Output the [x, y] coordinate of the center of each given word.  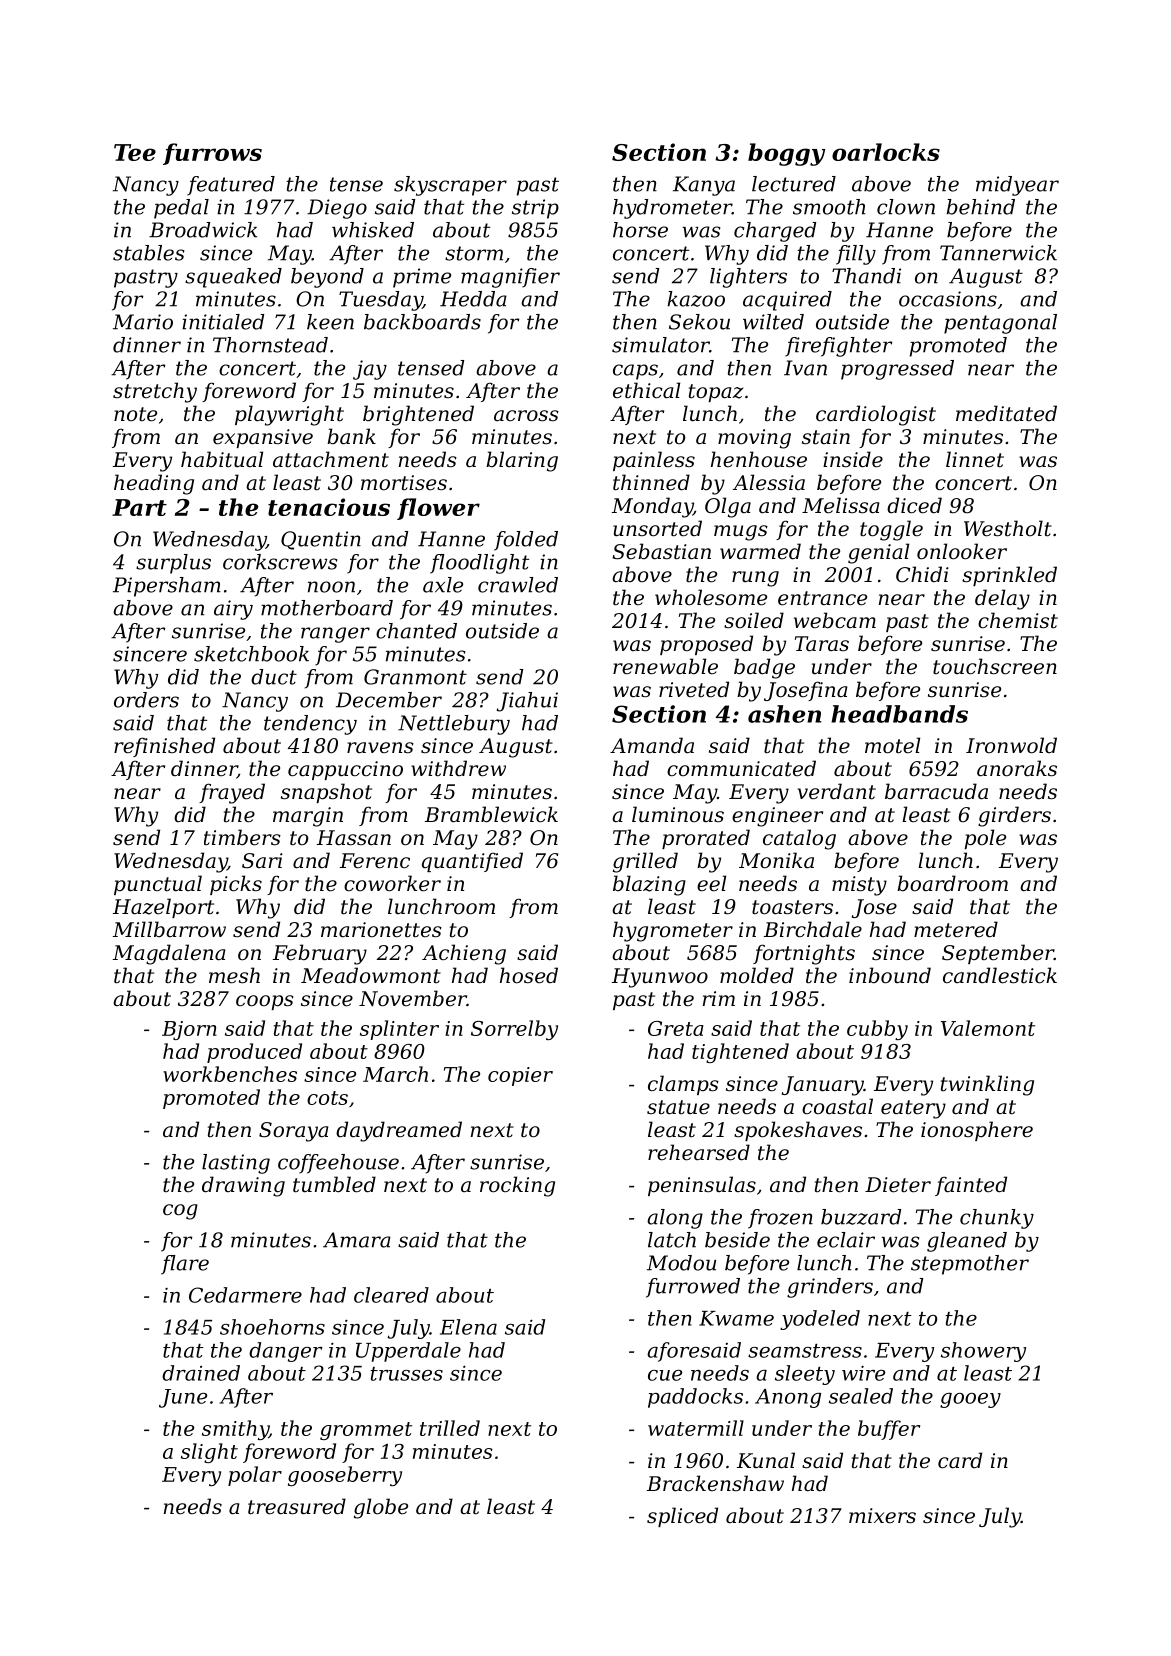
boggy [786, 154]
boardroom [952, 883]
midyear [1017, 186]
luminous [678, 814]
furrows [212, 154]
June [183, 1398]
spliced [682, 1517]
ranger [335, 635]
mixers [882, 1516]
